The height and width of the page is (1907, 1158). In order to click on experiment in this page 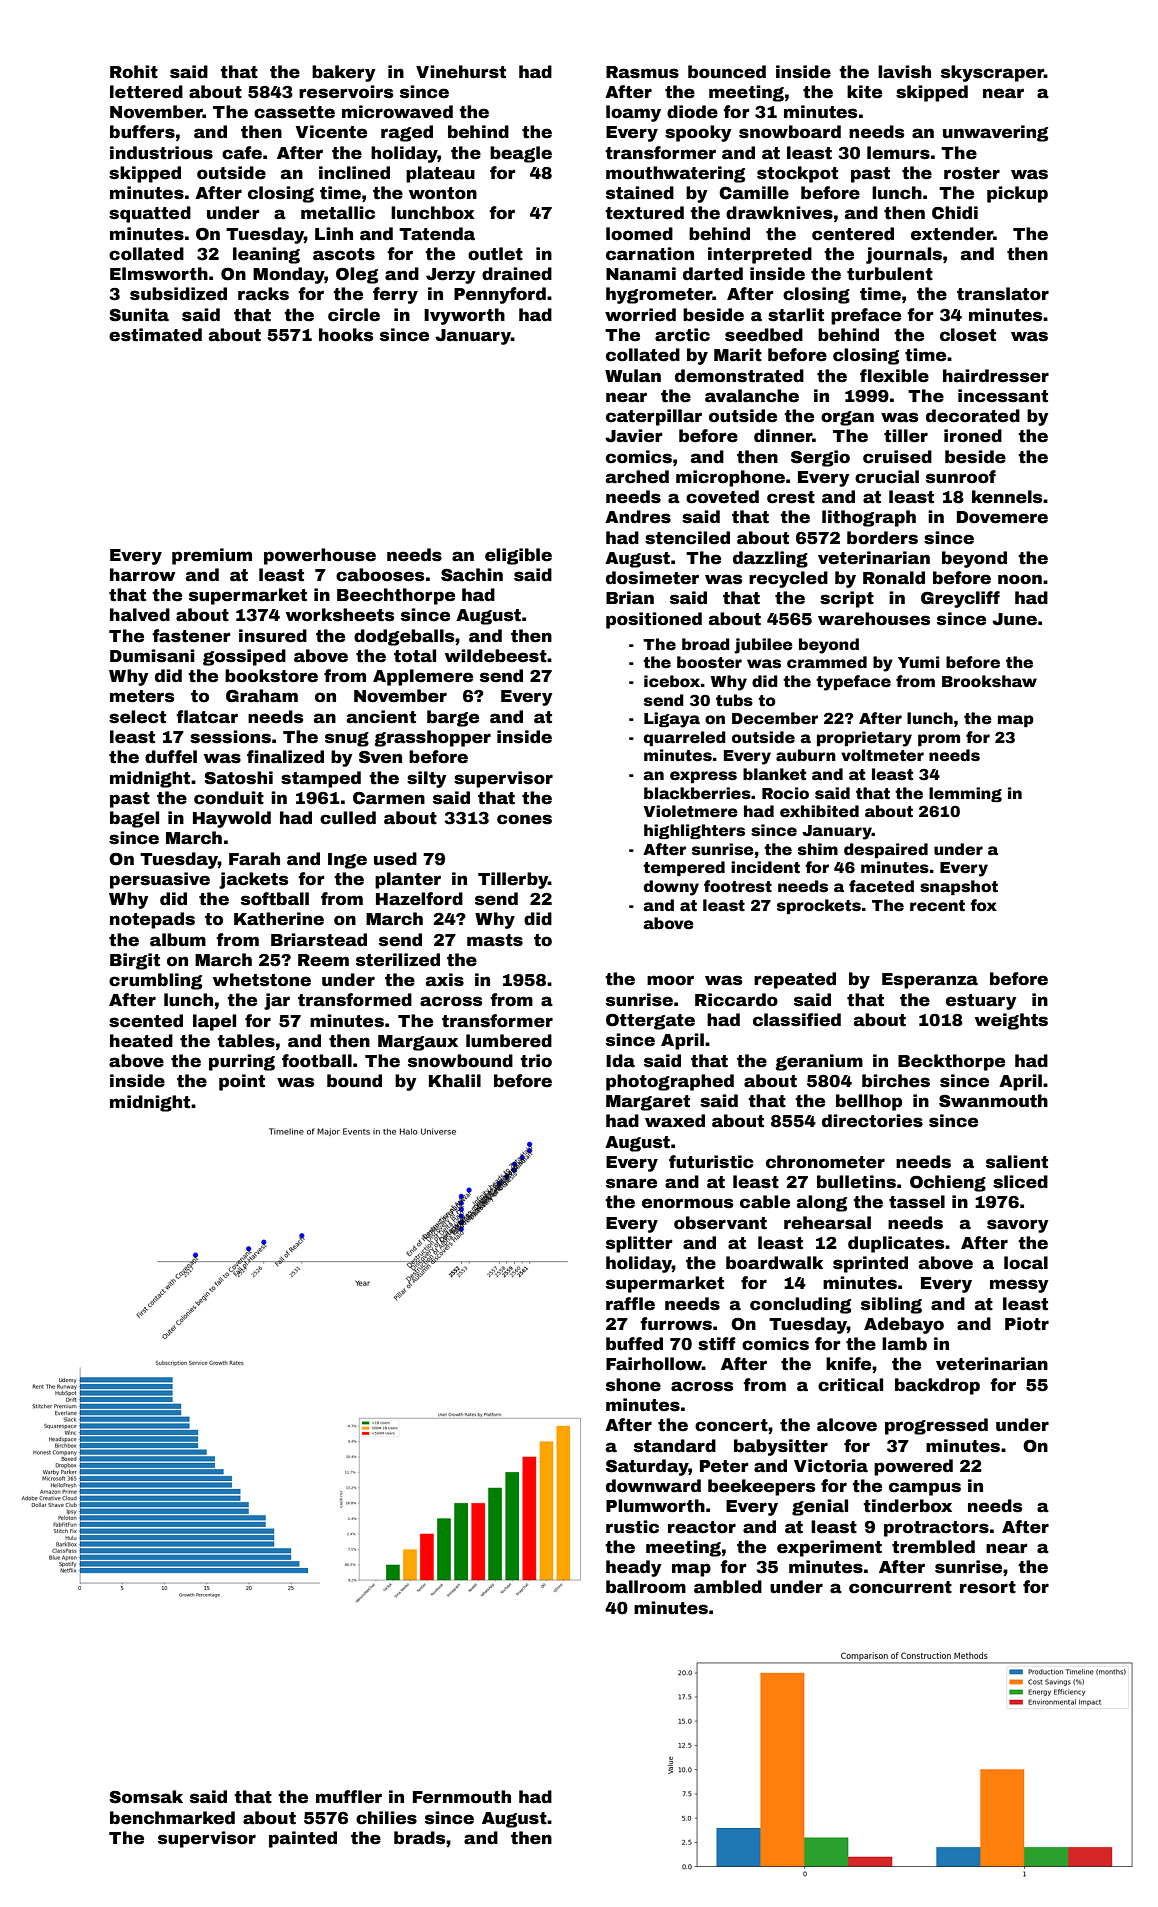, I will do `click(829, 1548)`.
